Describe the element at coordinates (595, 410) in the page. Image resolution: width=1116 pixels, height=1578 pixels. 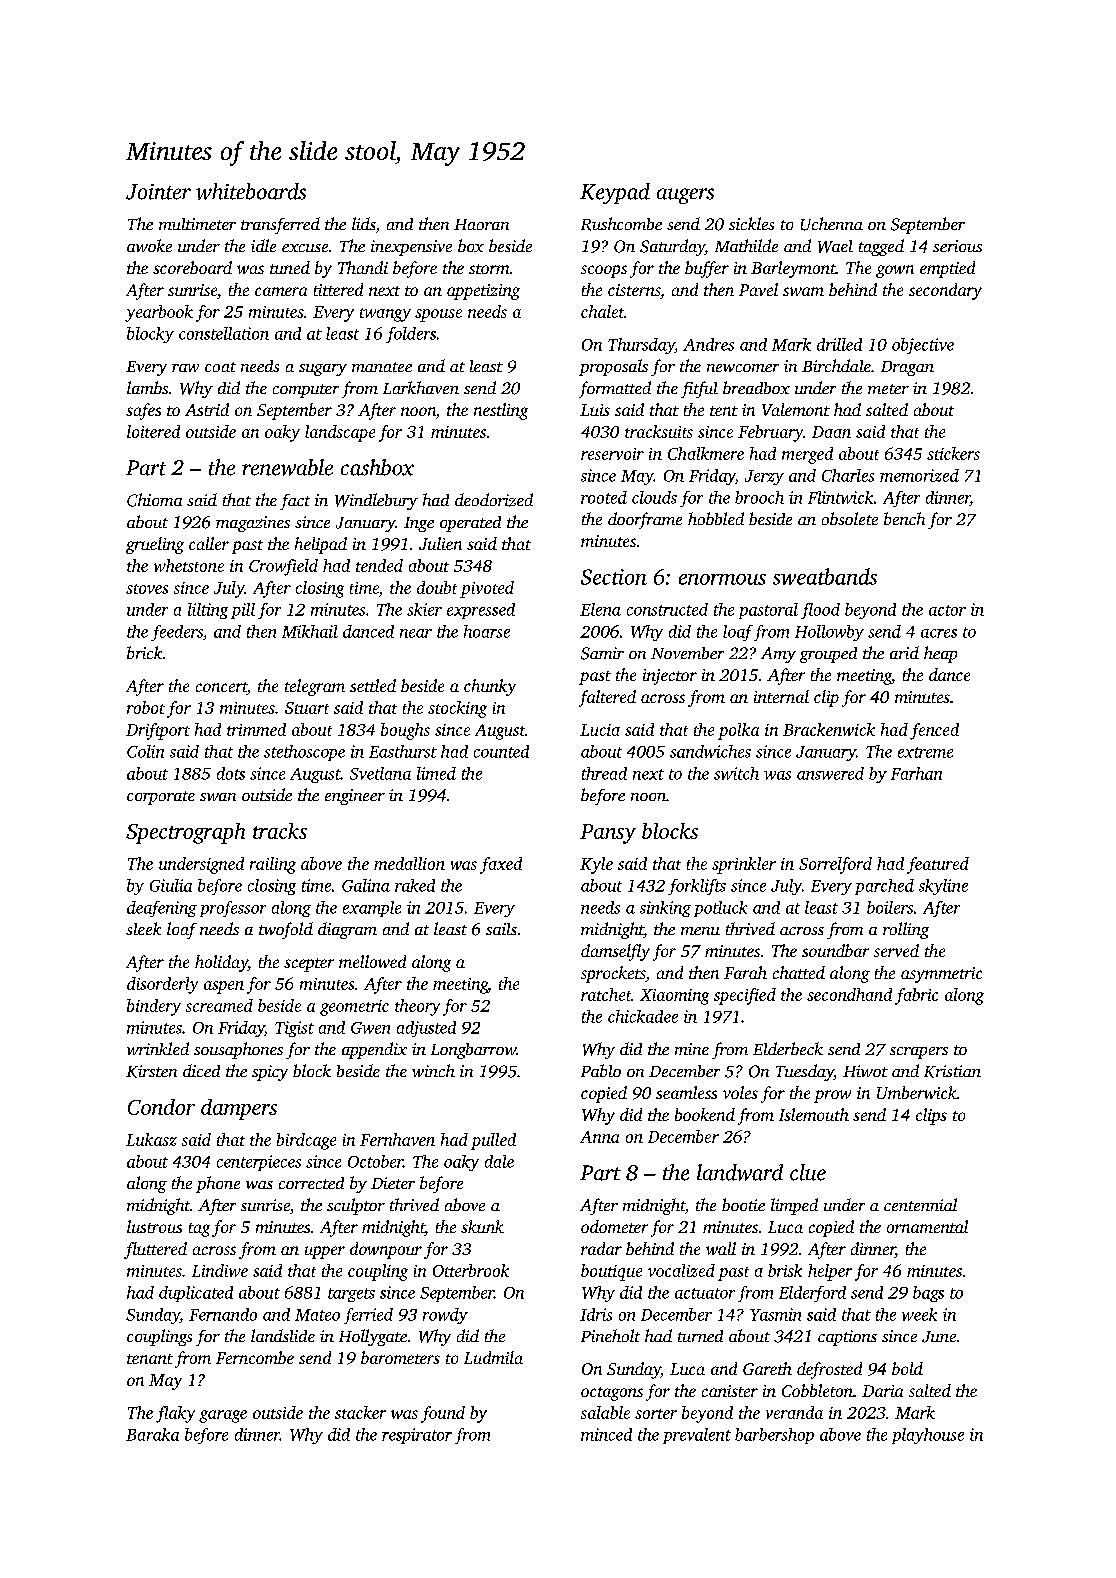
I see `Luis` at that location.
